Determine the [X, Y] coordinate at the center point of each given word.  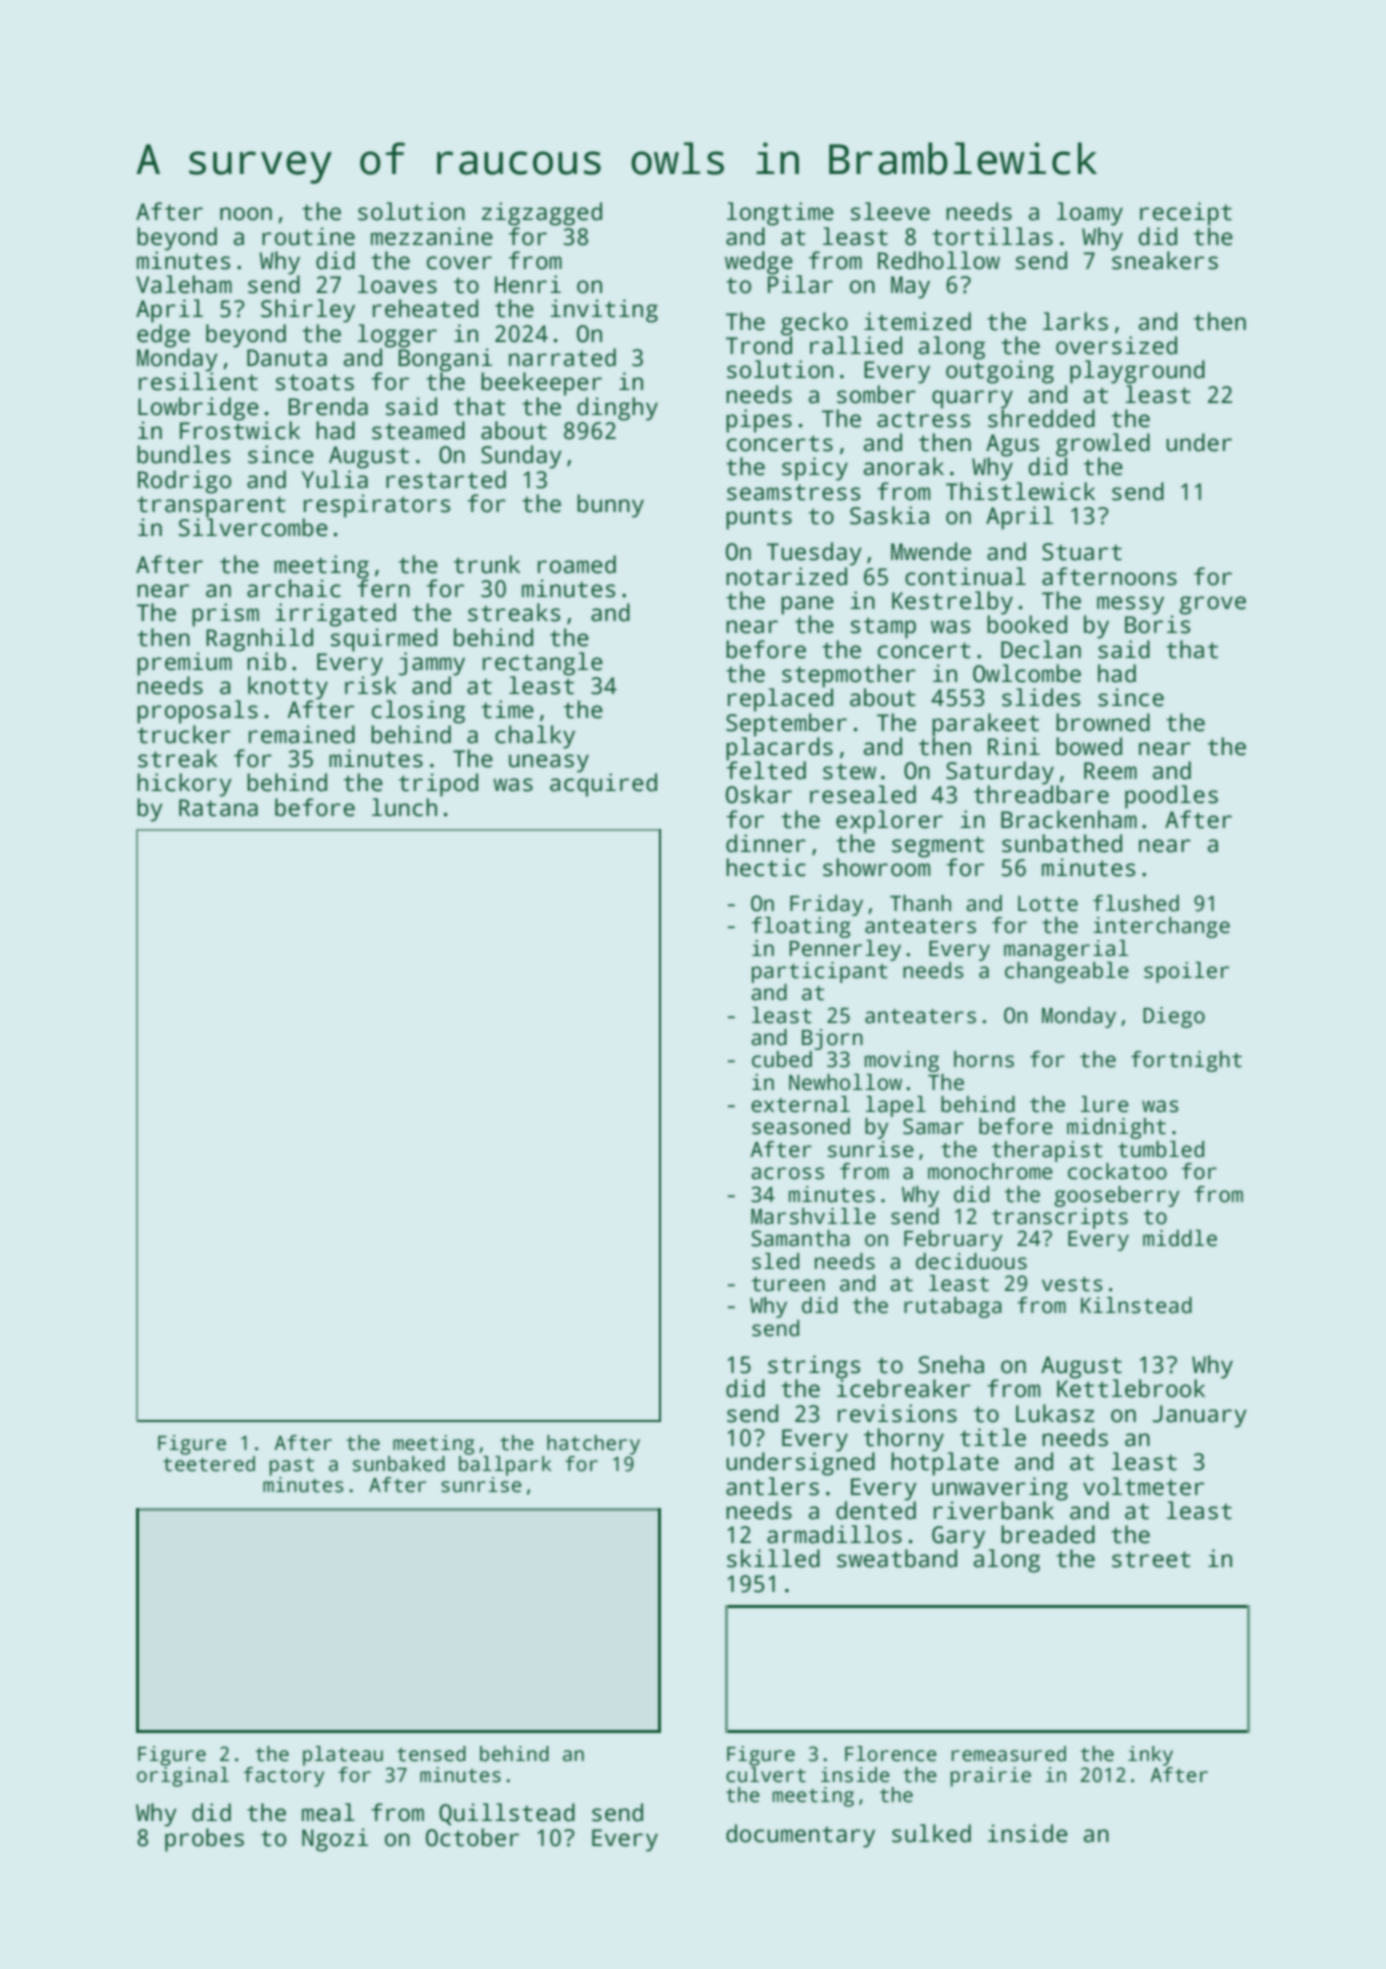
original [183, 1777]
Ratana [218, 808]
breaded [1048, 1534]
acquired [603, 785]
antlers [772, 1486]
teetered [209, 1464]
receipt [1186, 214]
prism [225, 615]
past [291, 1467]
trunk [487, 564]
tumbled [1161, 1149]
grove [1212, 605]
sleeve [890, 211]
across [787, 1173]
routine [308, 236]
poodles [1171, 797]
